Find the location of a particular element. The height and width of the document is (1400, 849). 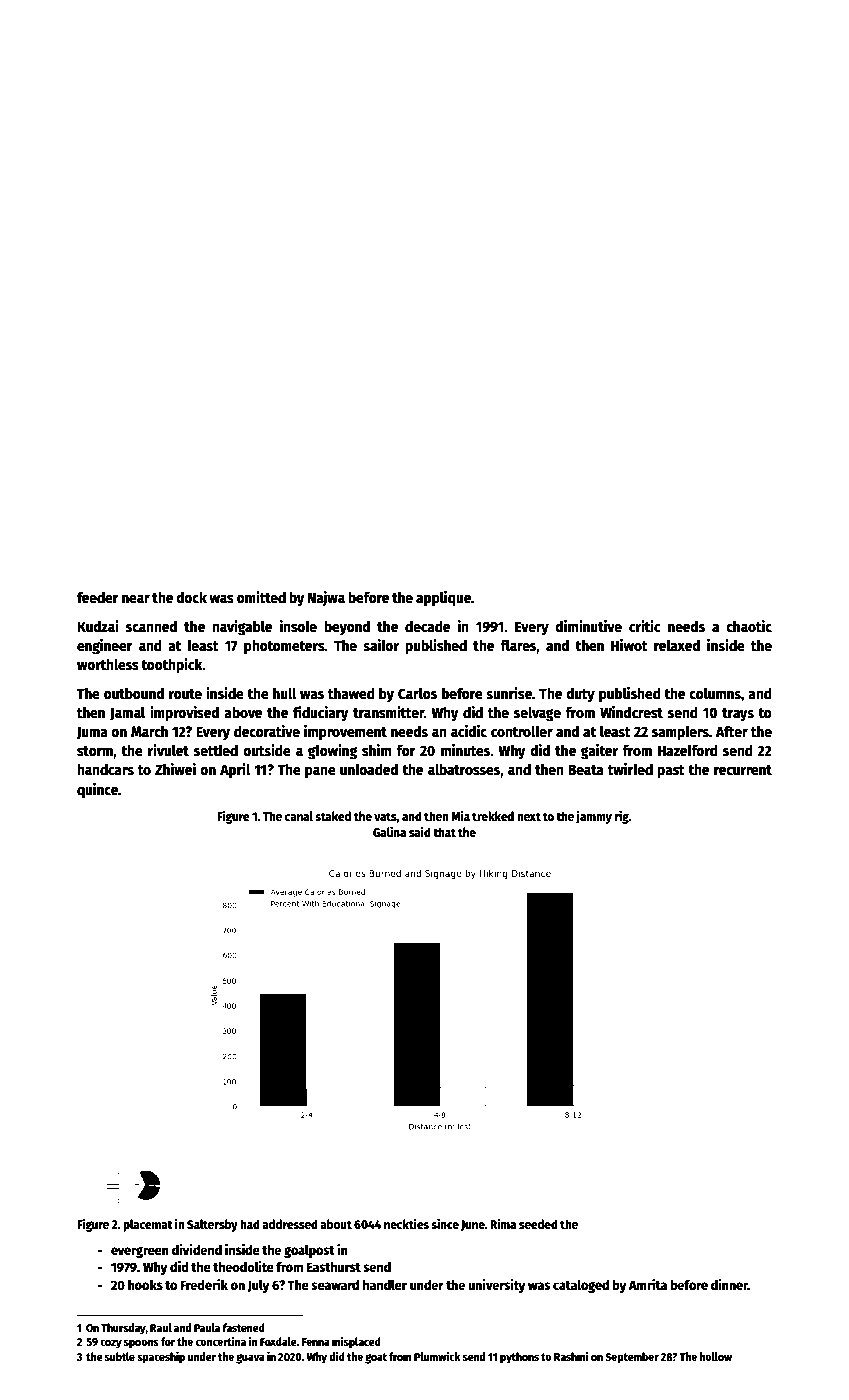

seeded is located at coordinates (538, 1224).
